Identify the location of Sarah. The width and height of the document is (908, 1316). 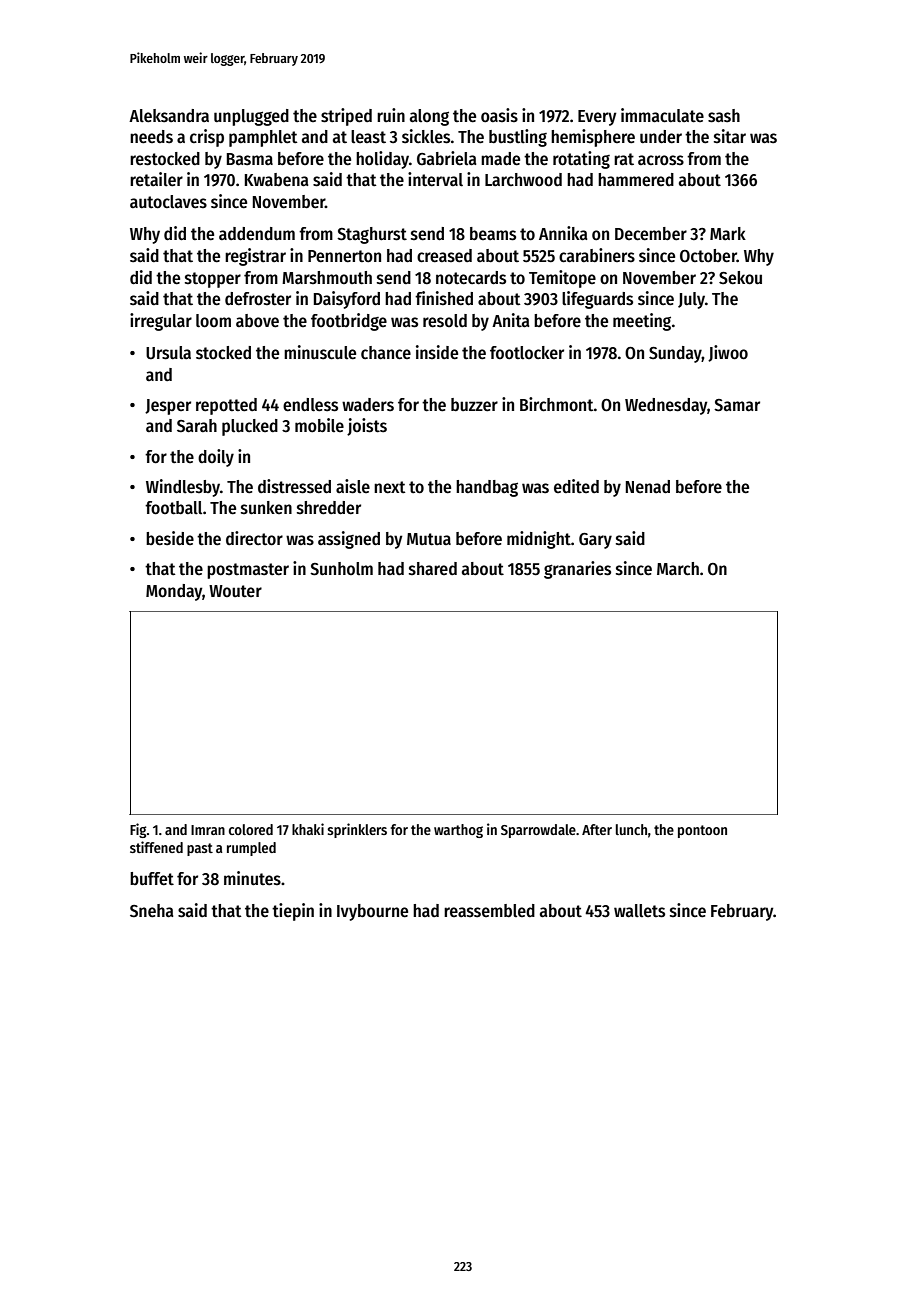
(197, 426).
